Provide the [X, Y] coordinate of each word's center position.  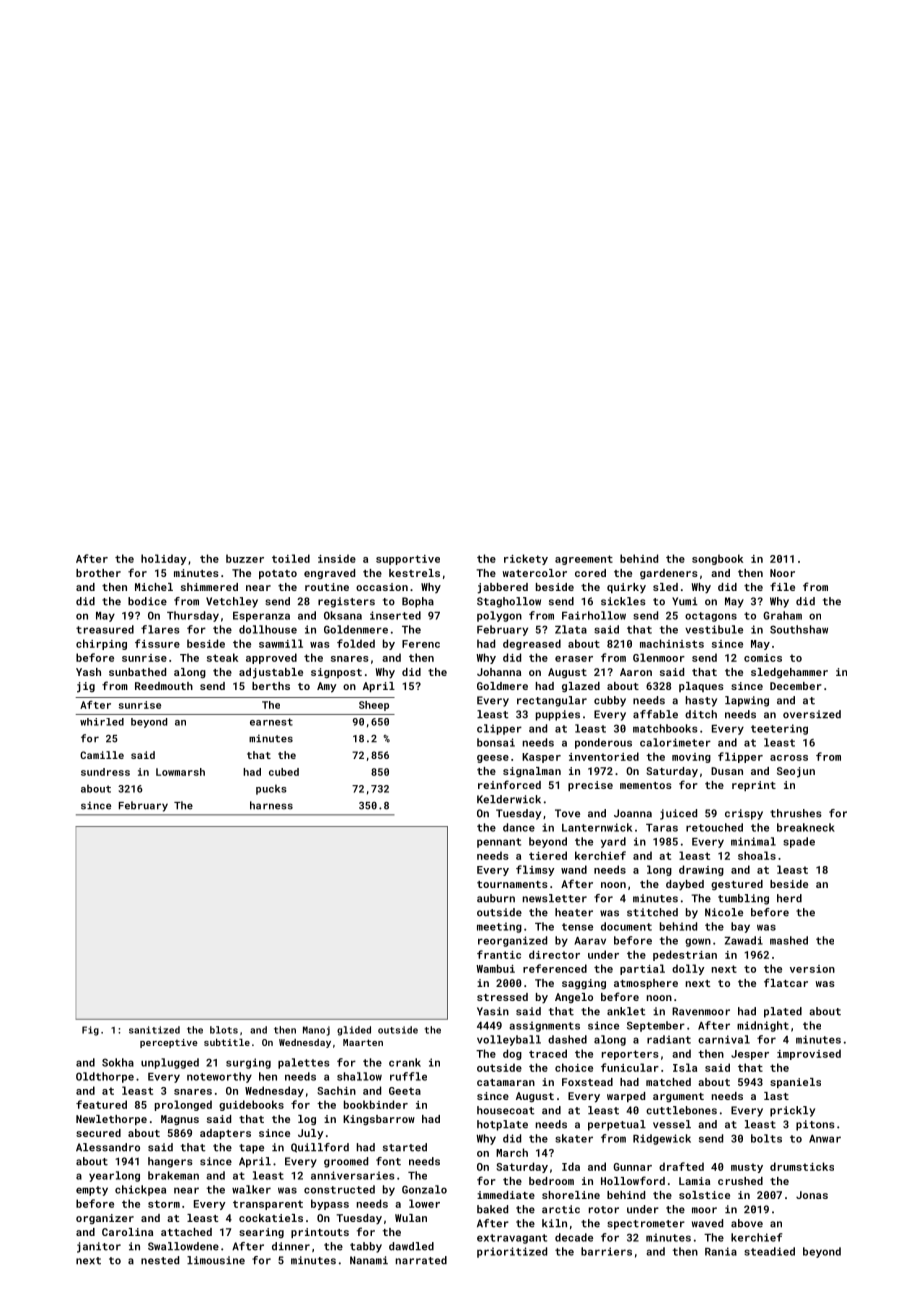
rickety [526, 559]
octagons [711, 617]
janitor [99, 1247]
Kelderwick [509, 799]
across [789, 758]
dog [512, 1054]
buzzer [245, 558]
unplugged [170, 1063]
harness [271, 805]
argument [678, 1097]
